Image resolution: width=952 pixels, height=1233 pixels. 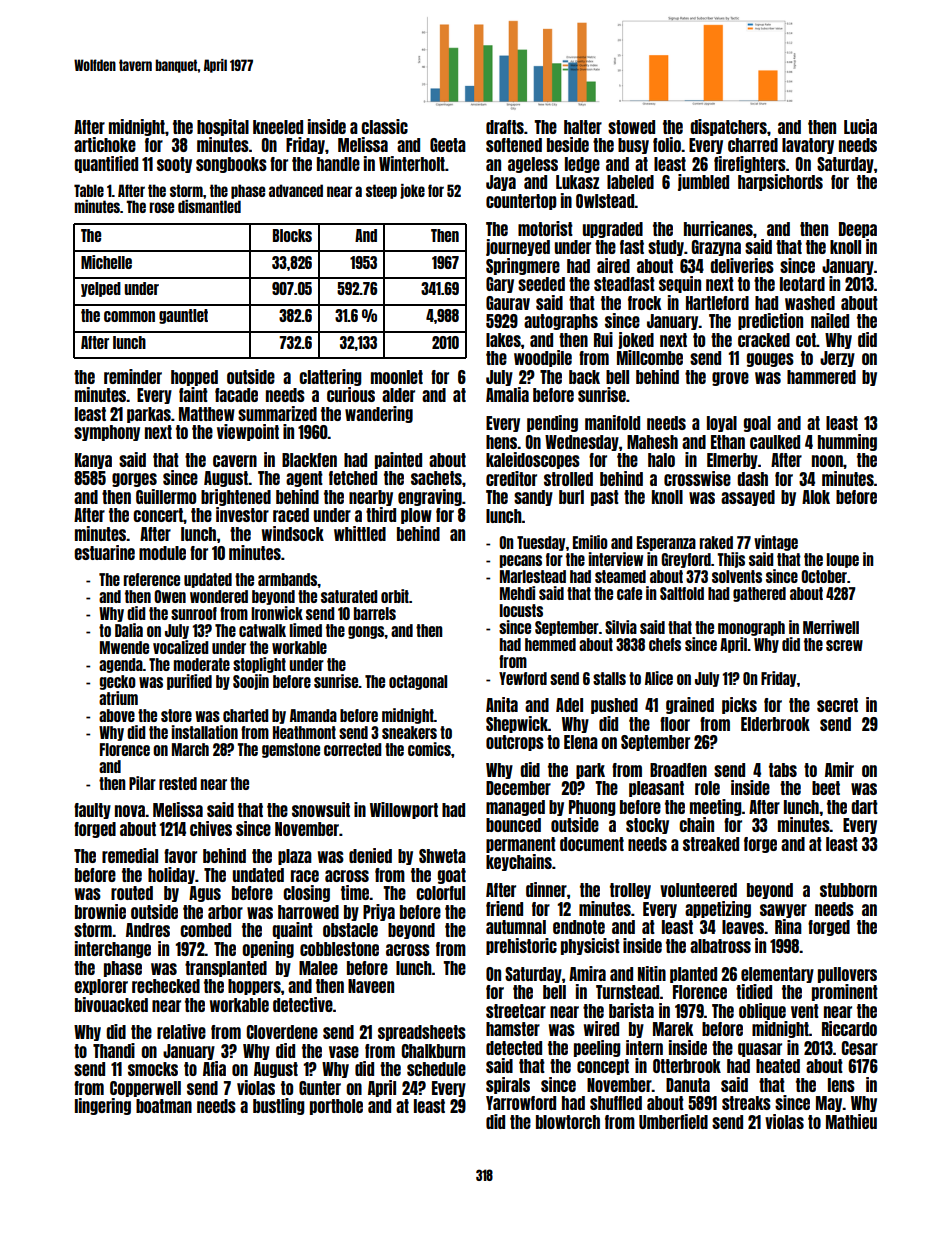 I want to click on tabs, so click(x=783, y=770).
